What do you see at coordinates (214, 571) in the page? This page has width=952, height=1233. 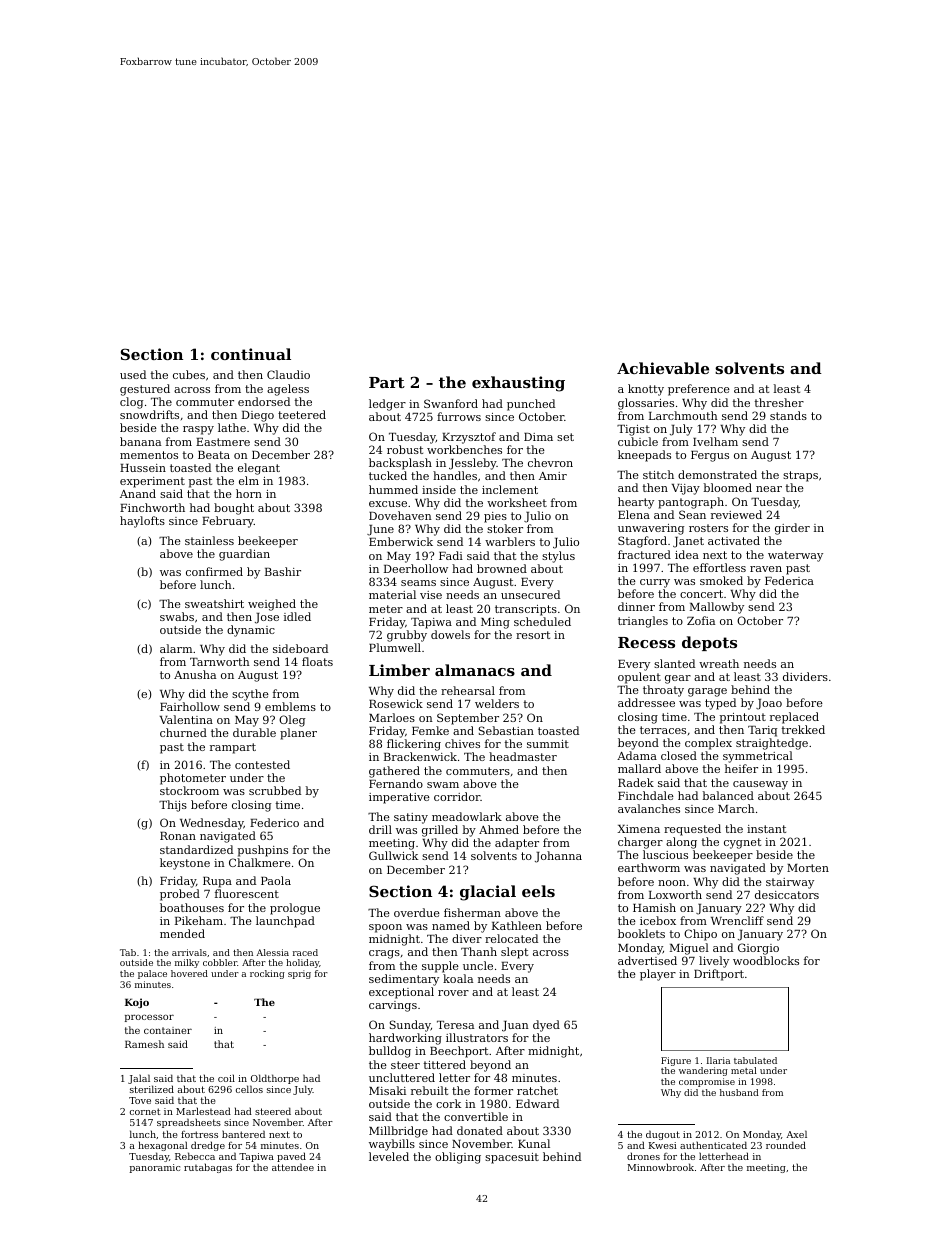 I see `confirmed` at bounding box center [214, 571].
